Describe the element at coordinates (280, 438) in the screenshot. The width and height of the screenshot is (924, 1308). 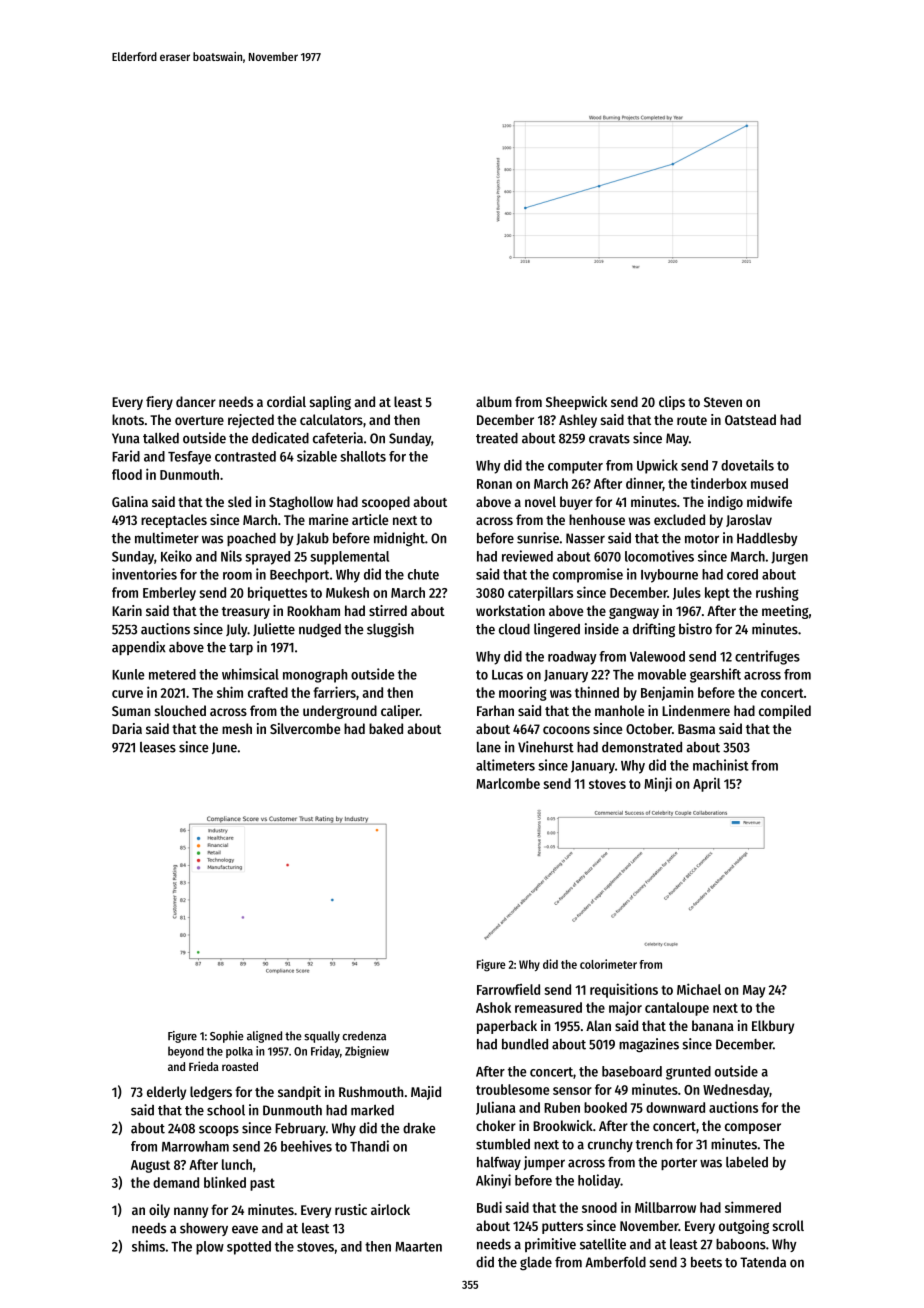
I see `dedicated` at that location.
